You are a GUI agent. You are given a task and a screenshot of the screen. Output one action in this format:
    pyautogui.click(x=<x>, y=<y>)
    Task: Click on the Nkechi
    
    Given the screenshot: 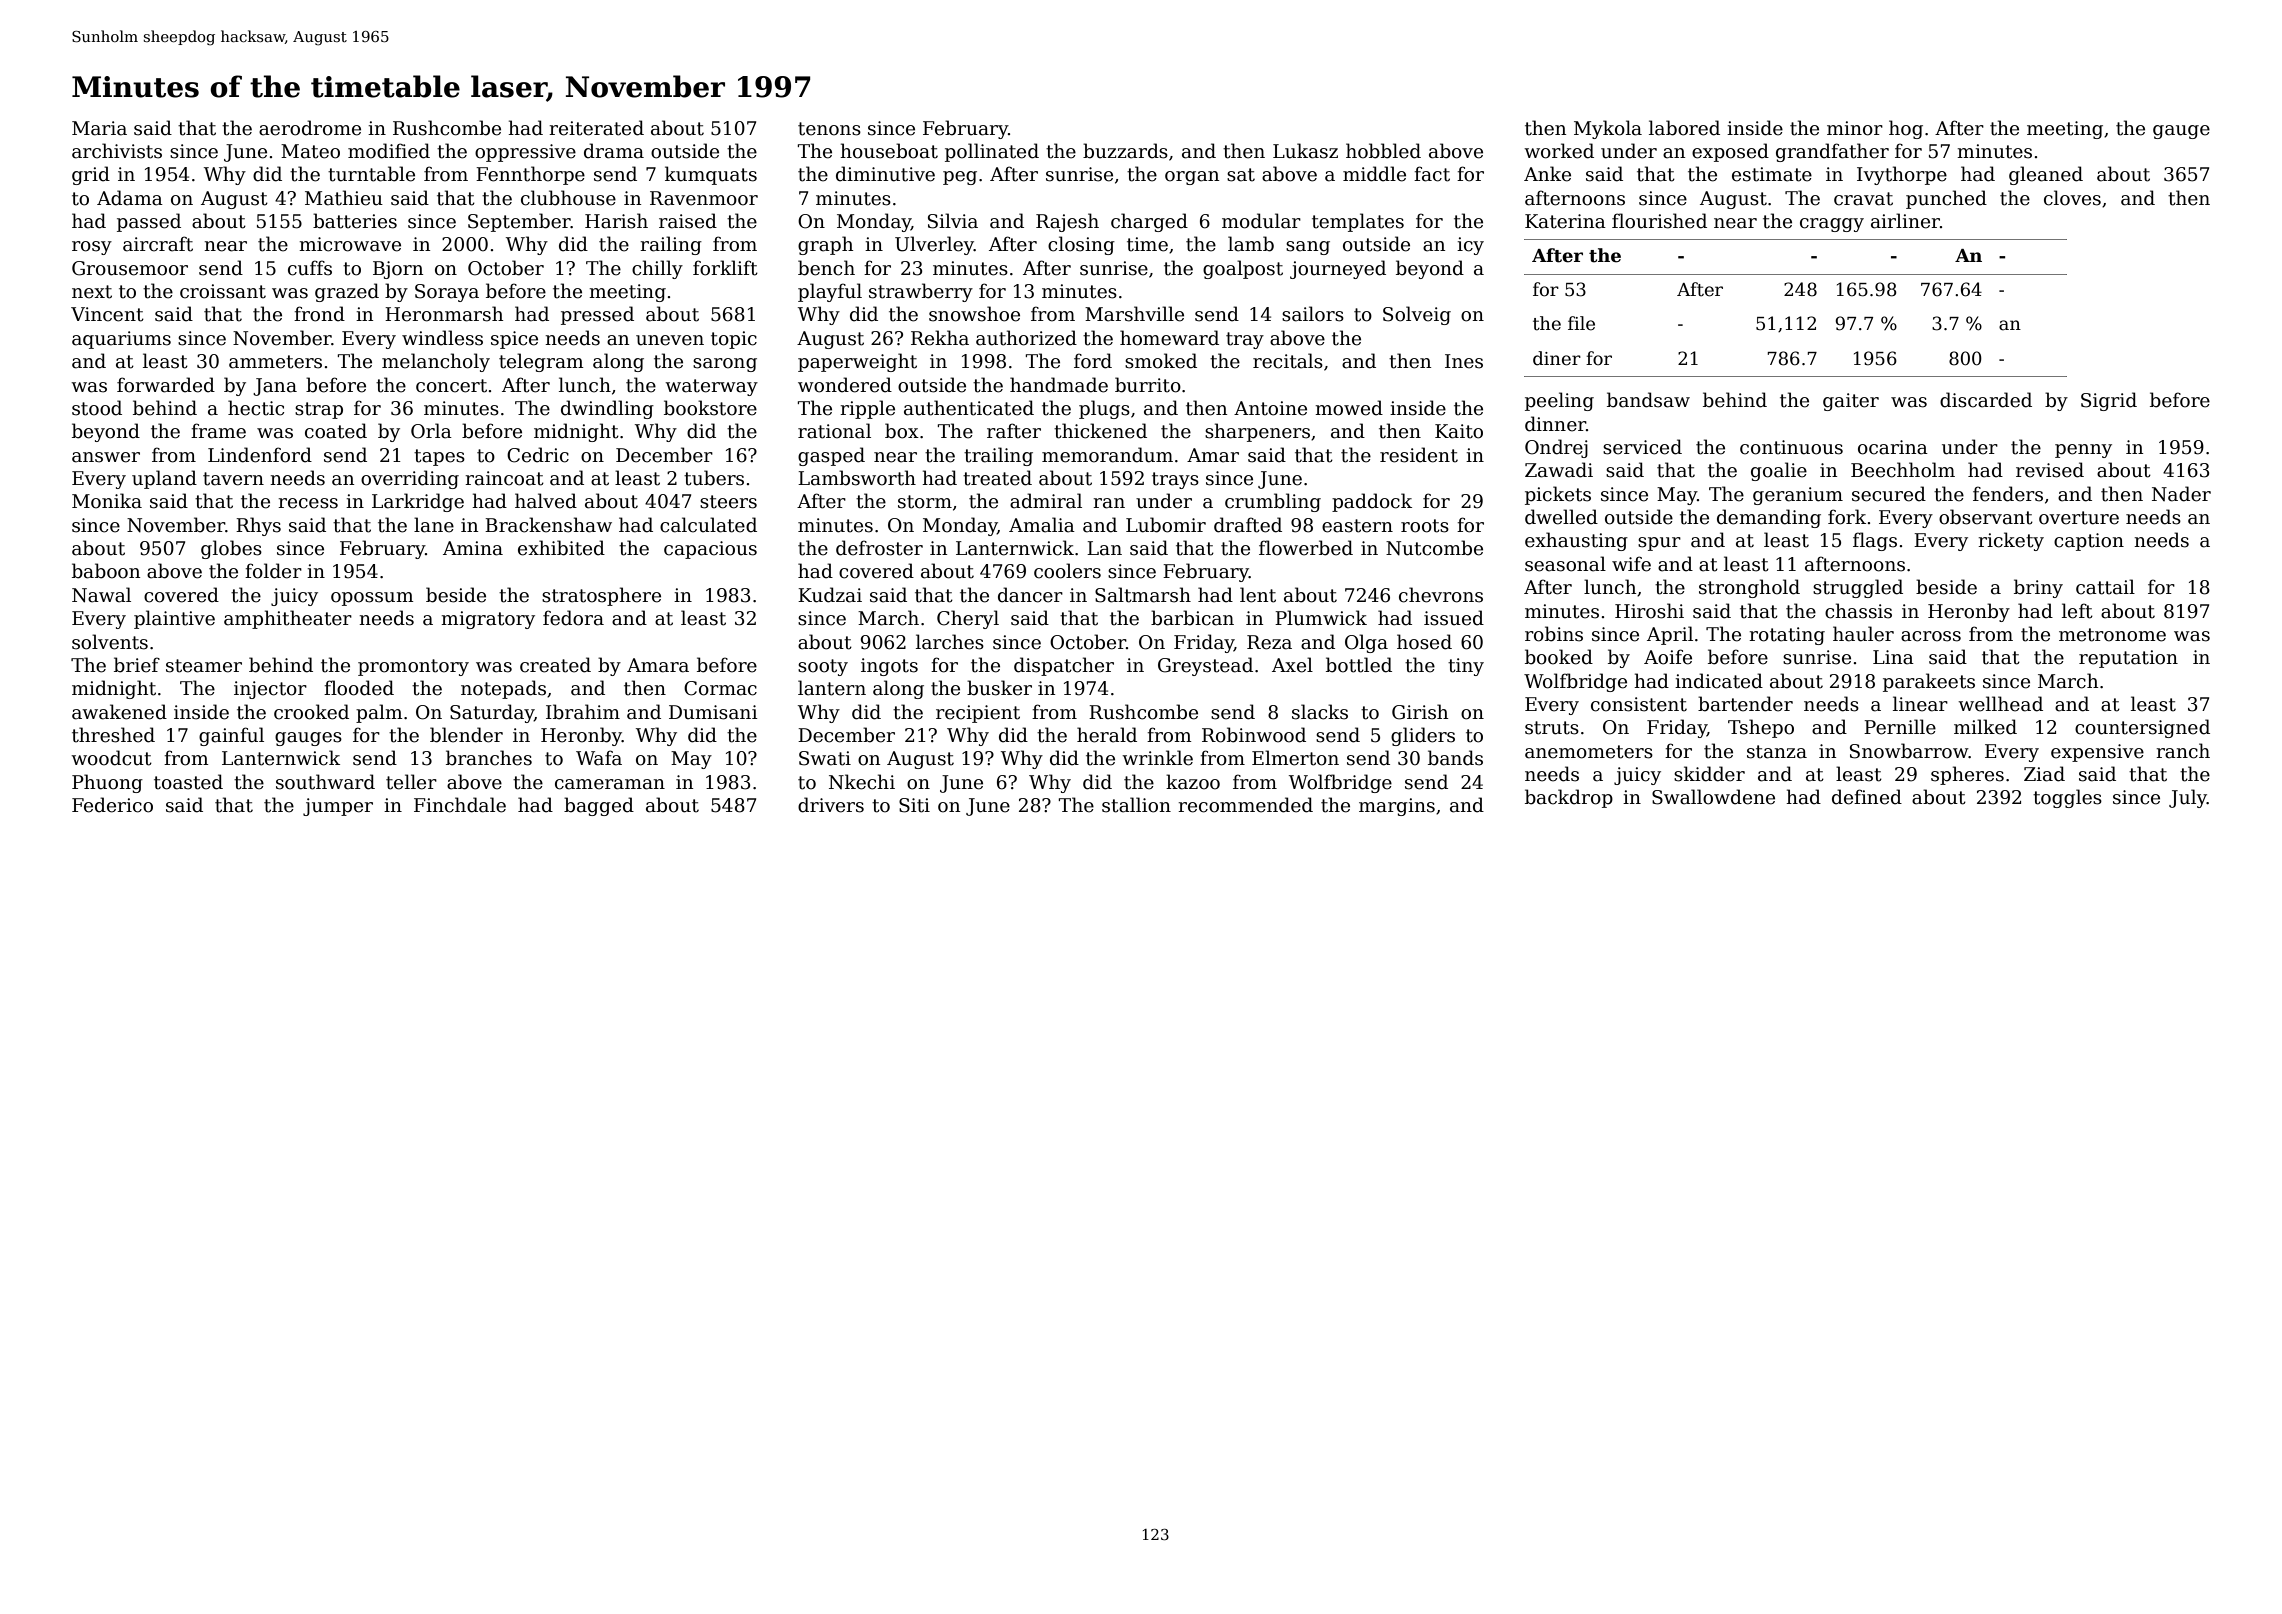 What is the action you would take?
    pyautogui.click(x=862, y=782)
